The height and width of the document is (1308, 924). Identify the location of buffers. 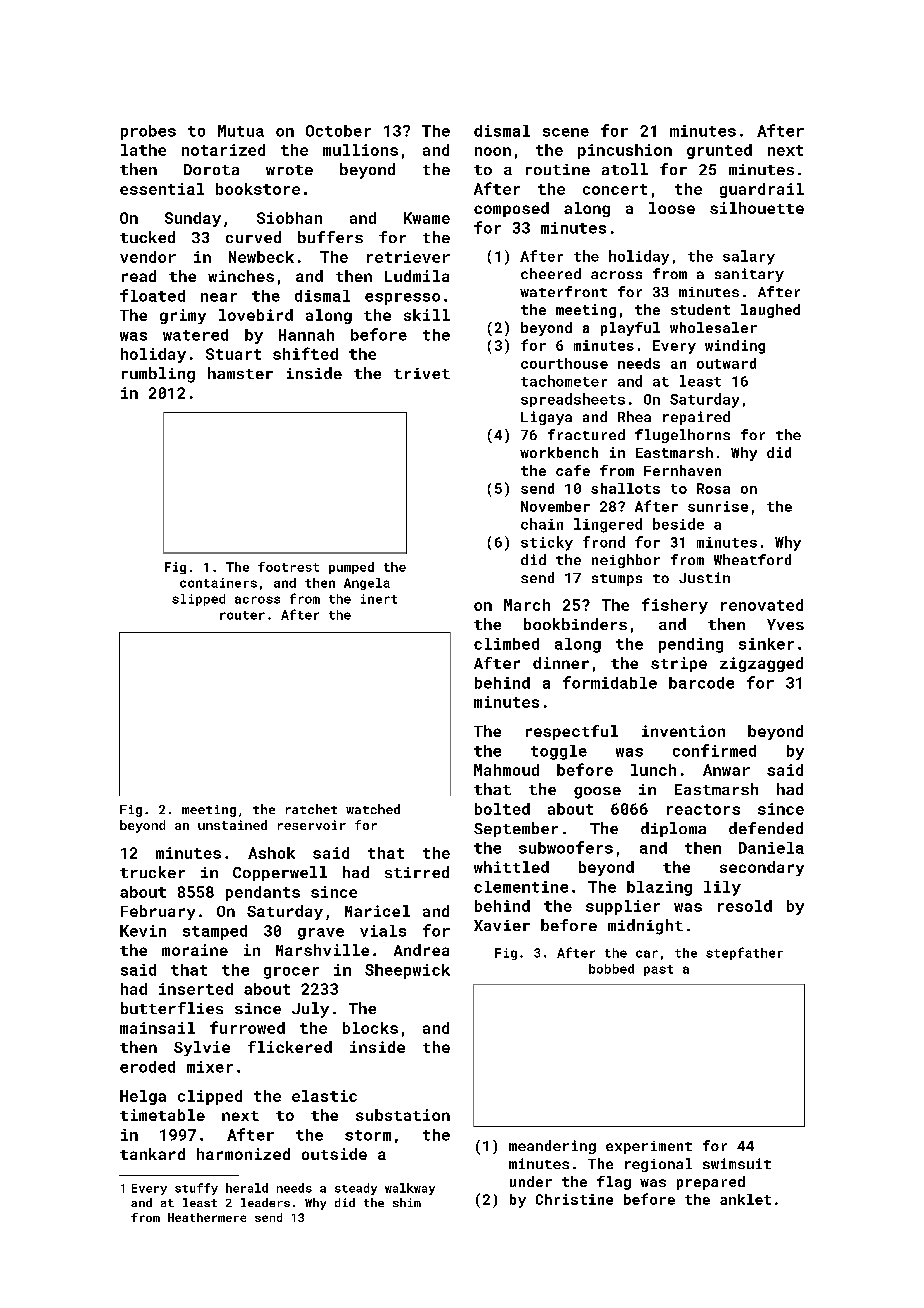
(330, 237).
